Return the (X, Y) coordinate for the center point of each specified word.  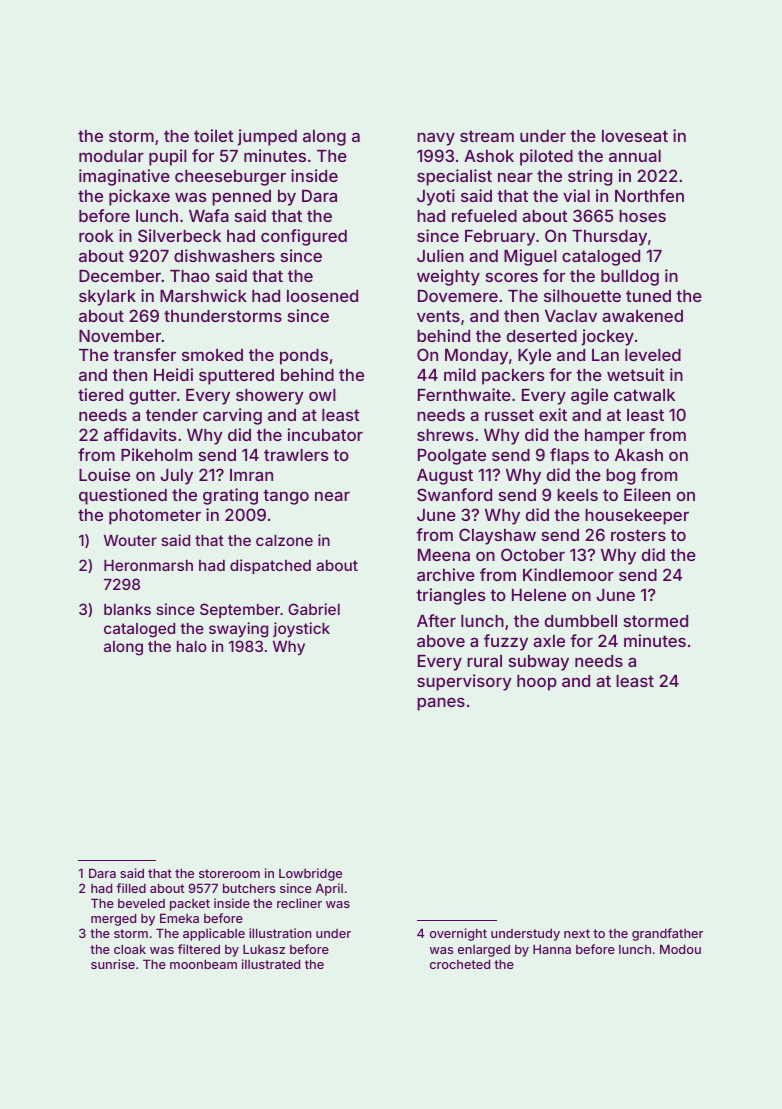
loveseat (635, 136)
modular (111, 156)
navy (436, 139)
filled (131, 888)
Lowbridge (310, 874)
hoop (537, 683)
